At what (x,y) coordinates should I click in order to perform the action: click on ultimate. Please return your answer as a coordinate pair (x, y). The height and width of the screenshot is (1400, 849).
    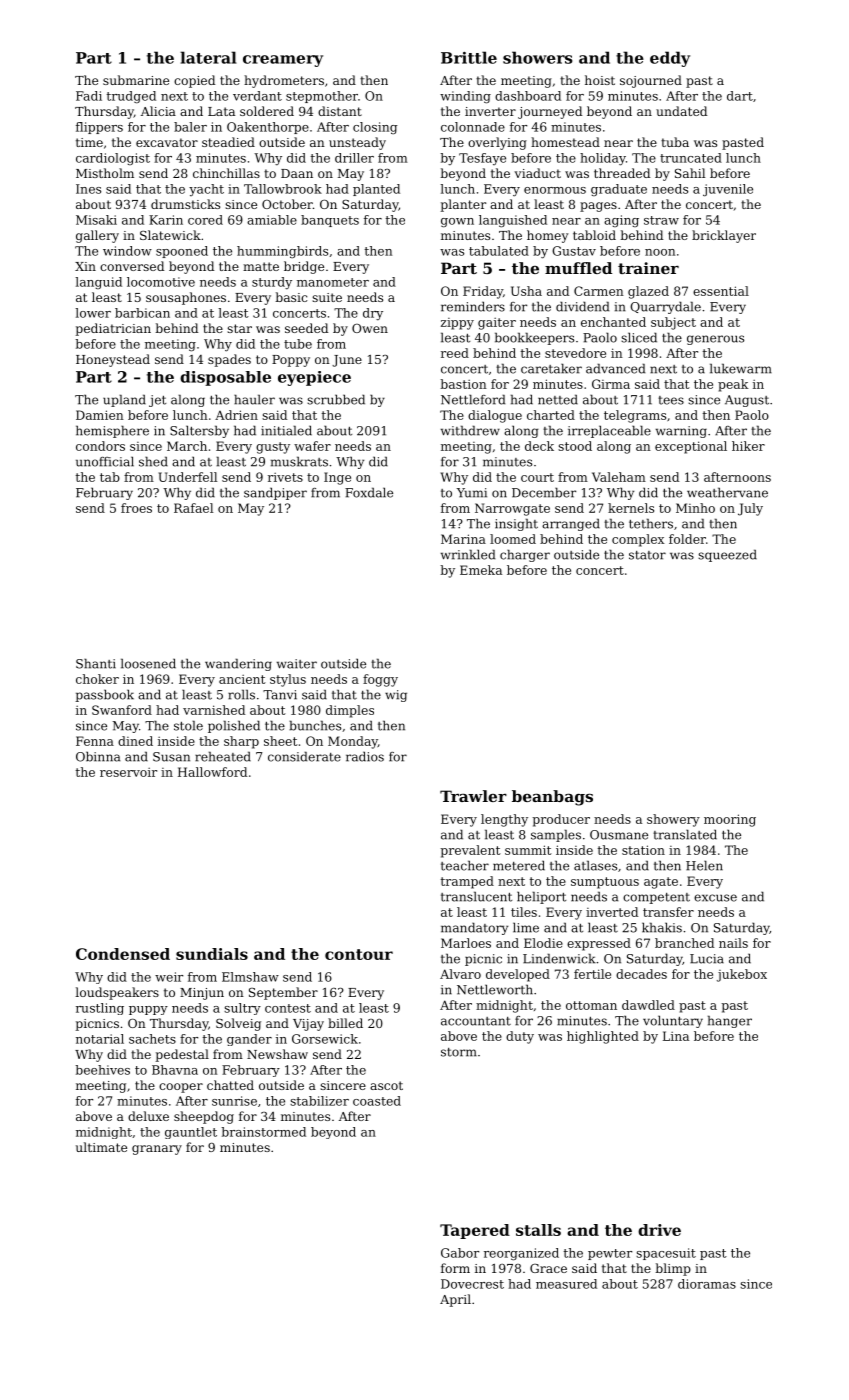
    Looking at the image, I should click on (101, 1147).
